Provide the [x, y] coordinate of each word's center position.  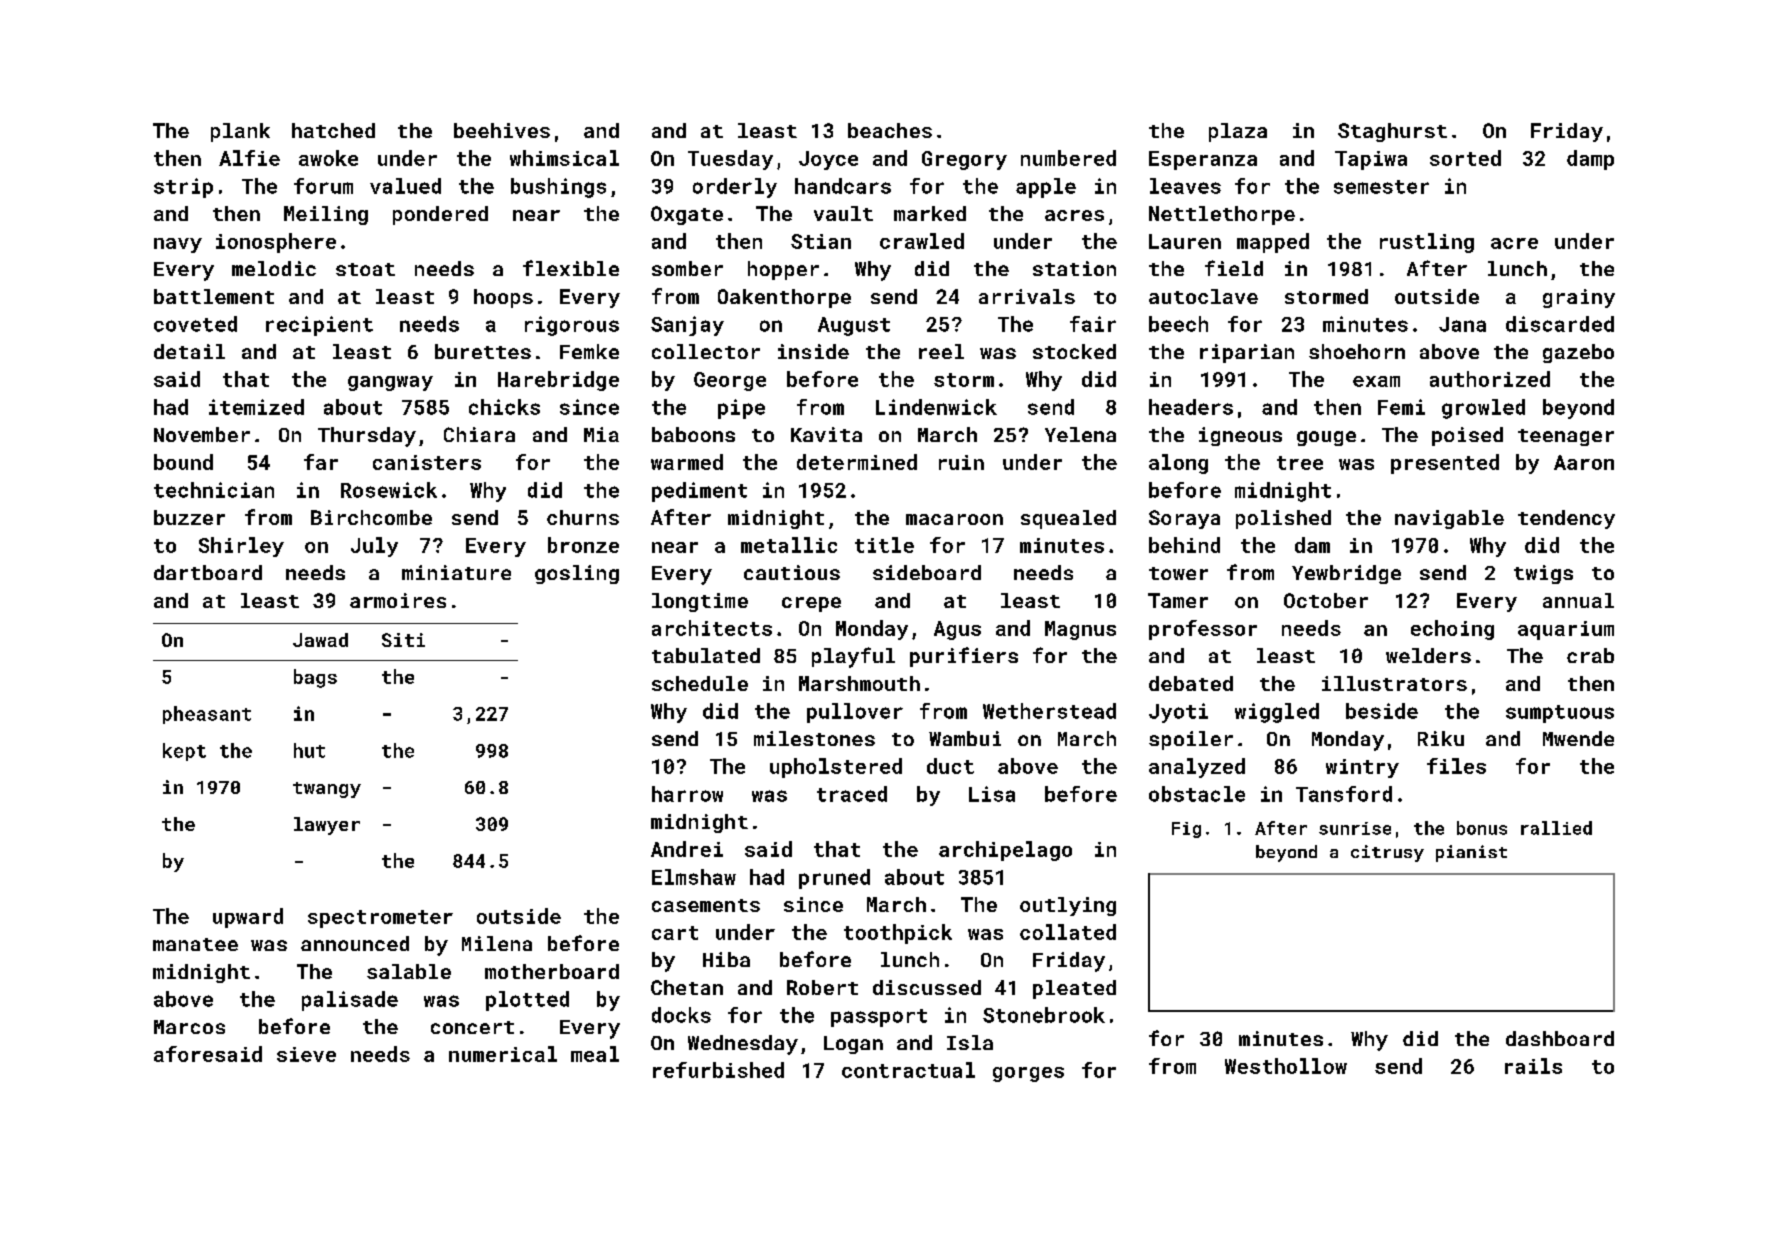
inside [813, 351]
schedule [700, 683]
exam [1376, 381]
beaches [890, 130]
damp [1590, 160]
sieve [306, 1054]
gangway [390, 383]
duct [950, 766]
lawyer [327, 826]
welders [1428, 655]
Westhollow [1286, 1066]
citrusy [1387, 853]
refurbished [718, 1070]
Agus [957, 630]
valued [405, 186]
